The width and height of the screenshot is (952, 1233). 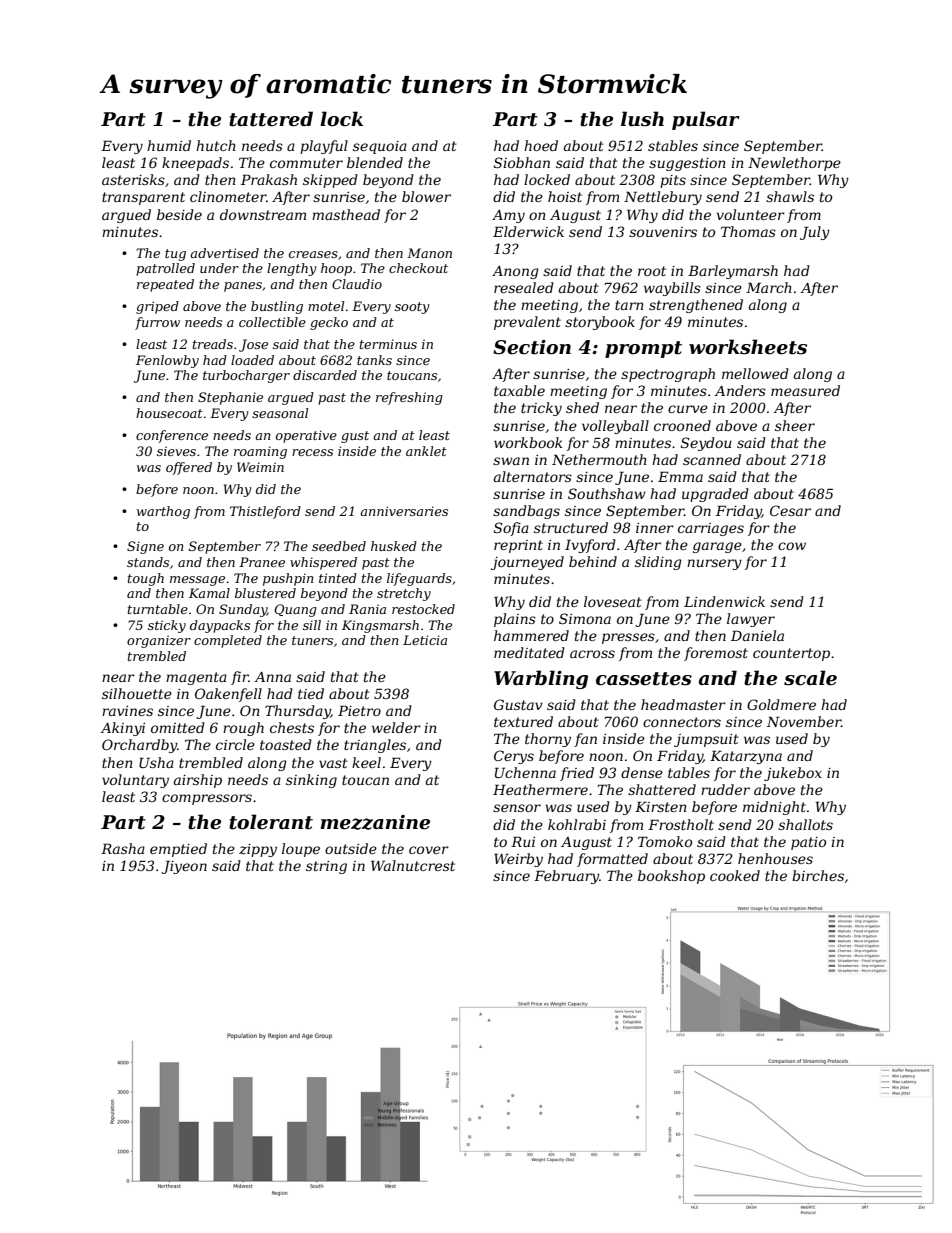 I want to click on furrow, so click(x=157, y=323).
